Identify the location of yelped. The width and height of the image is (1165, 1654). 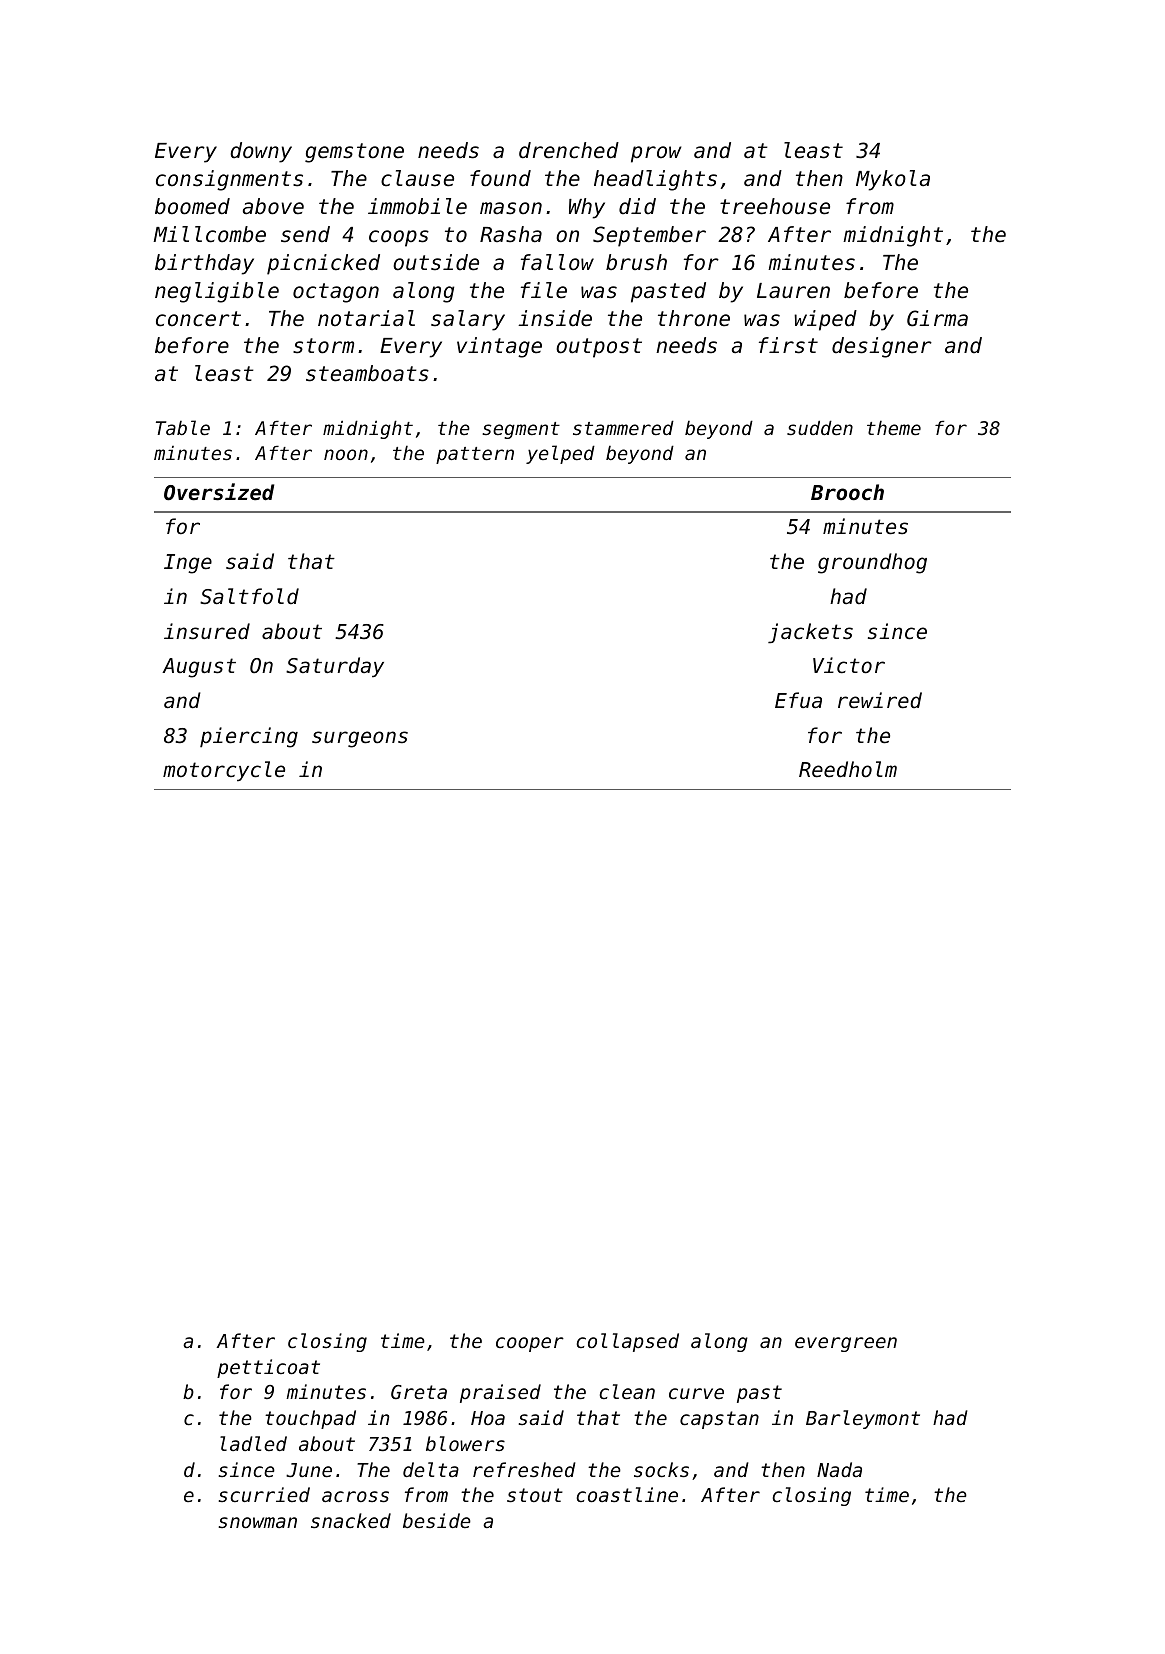
(560, 454).
